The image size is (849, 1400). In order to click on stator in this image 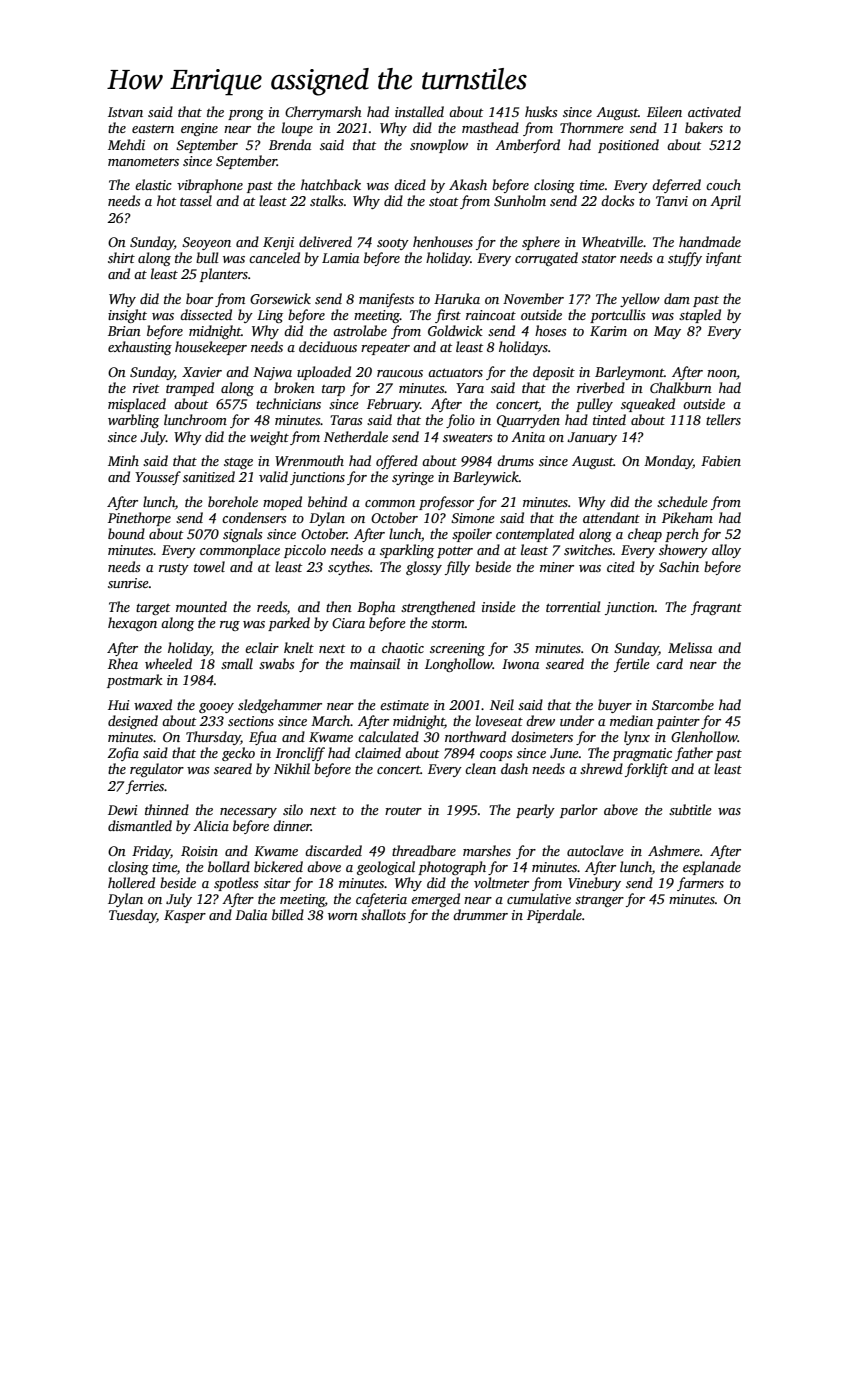, I will do `click(599, 259)`.
